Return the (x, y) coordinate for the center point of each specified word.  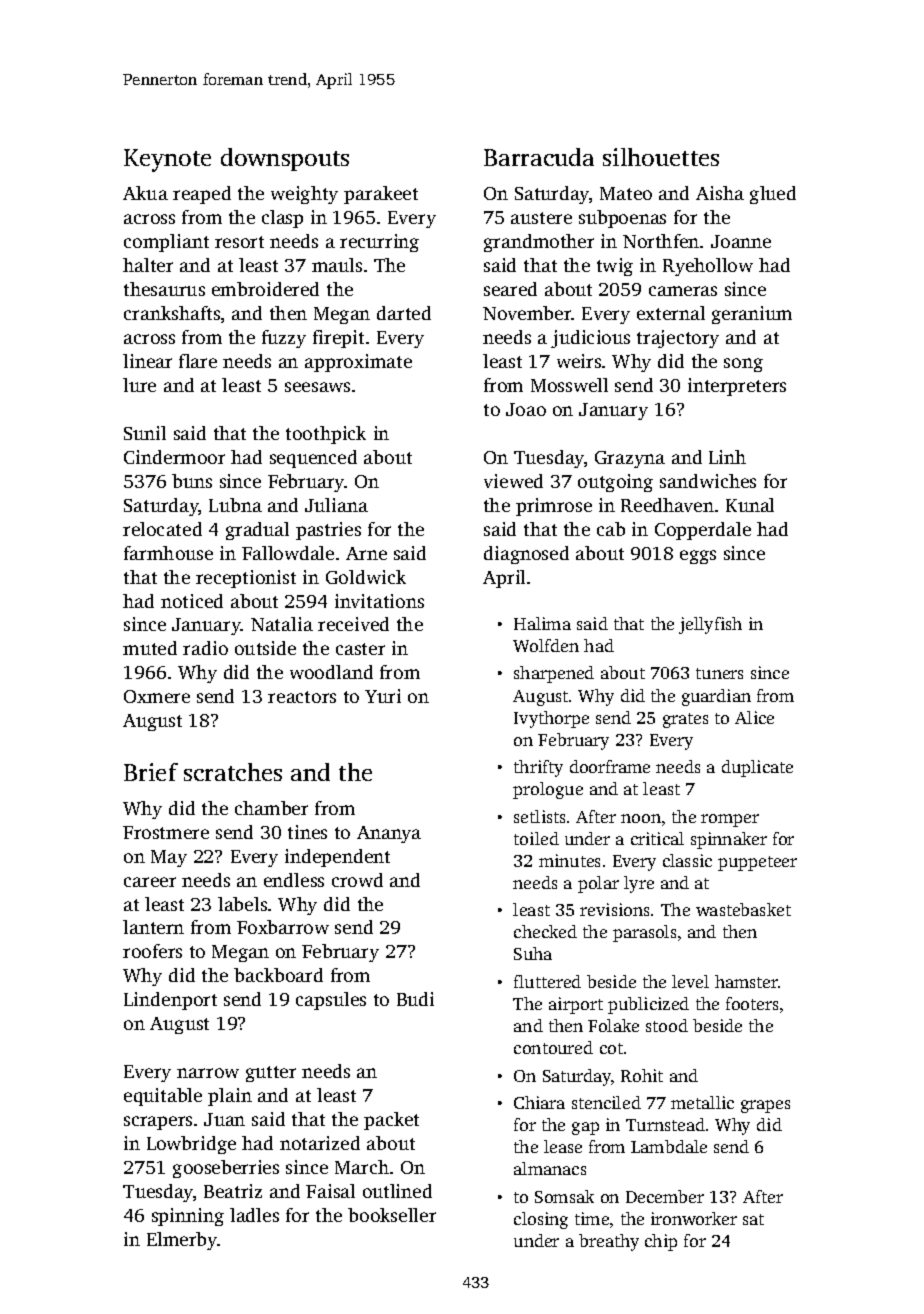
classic (687, 860)
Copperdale (703, 531)
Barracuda (539, 157)
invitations (379, 601)
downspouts (285, 159)
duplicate (757, 768)
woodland (331, 672)
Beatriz (233, 1191)
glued (773, 195)
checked (545, 931)
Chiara (539, 1102)
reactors (302, 697)
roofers (152, 951)
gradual (257, 531)
